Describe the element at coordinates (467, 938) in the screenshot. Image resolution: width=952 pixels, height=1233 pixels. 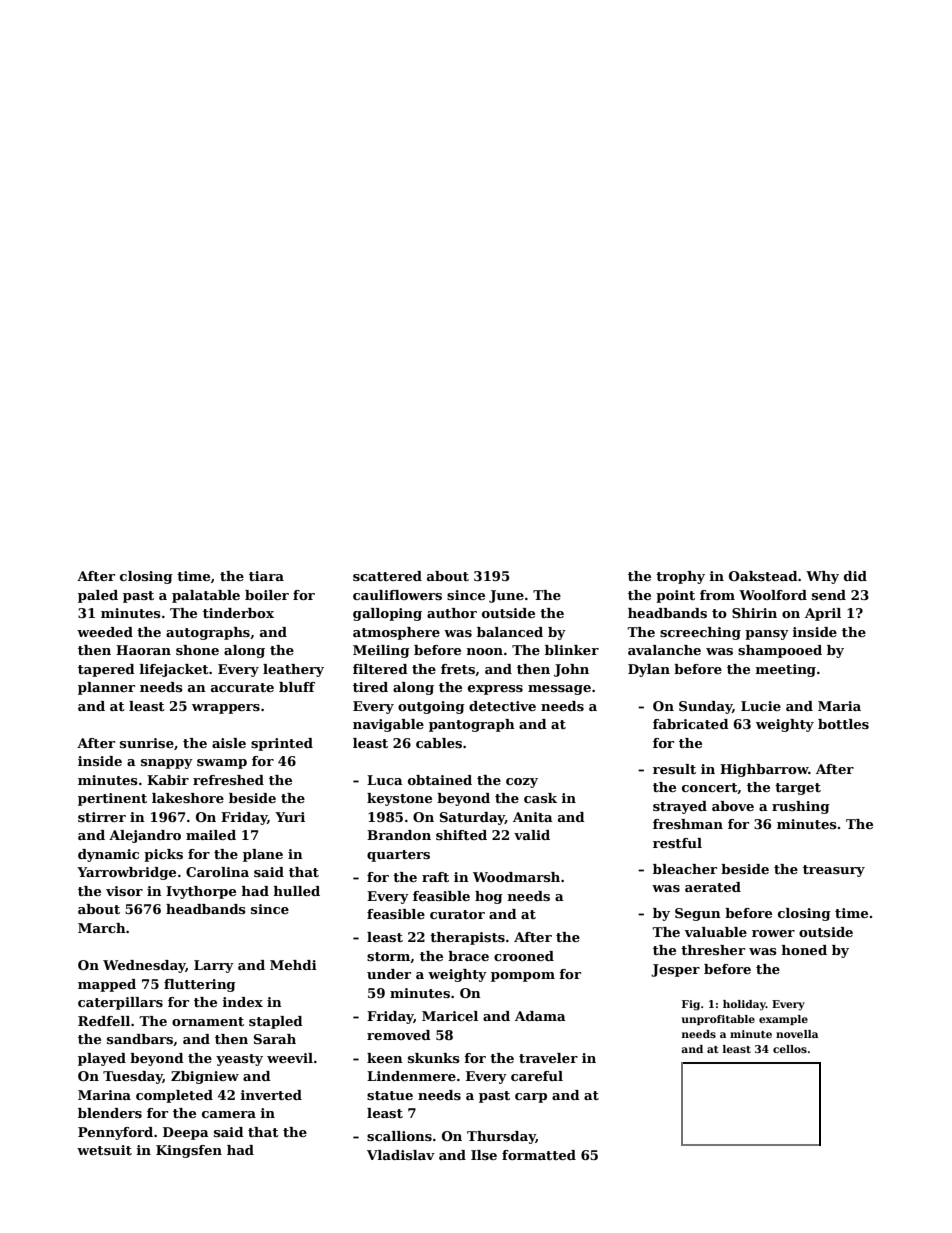
I see `therapists` at that location.
